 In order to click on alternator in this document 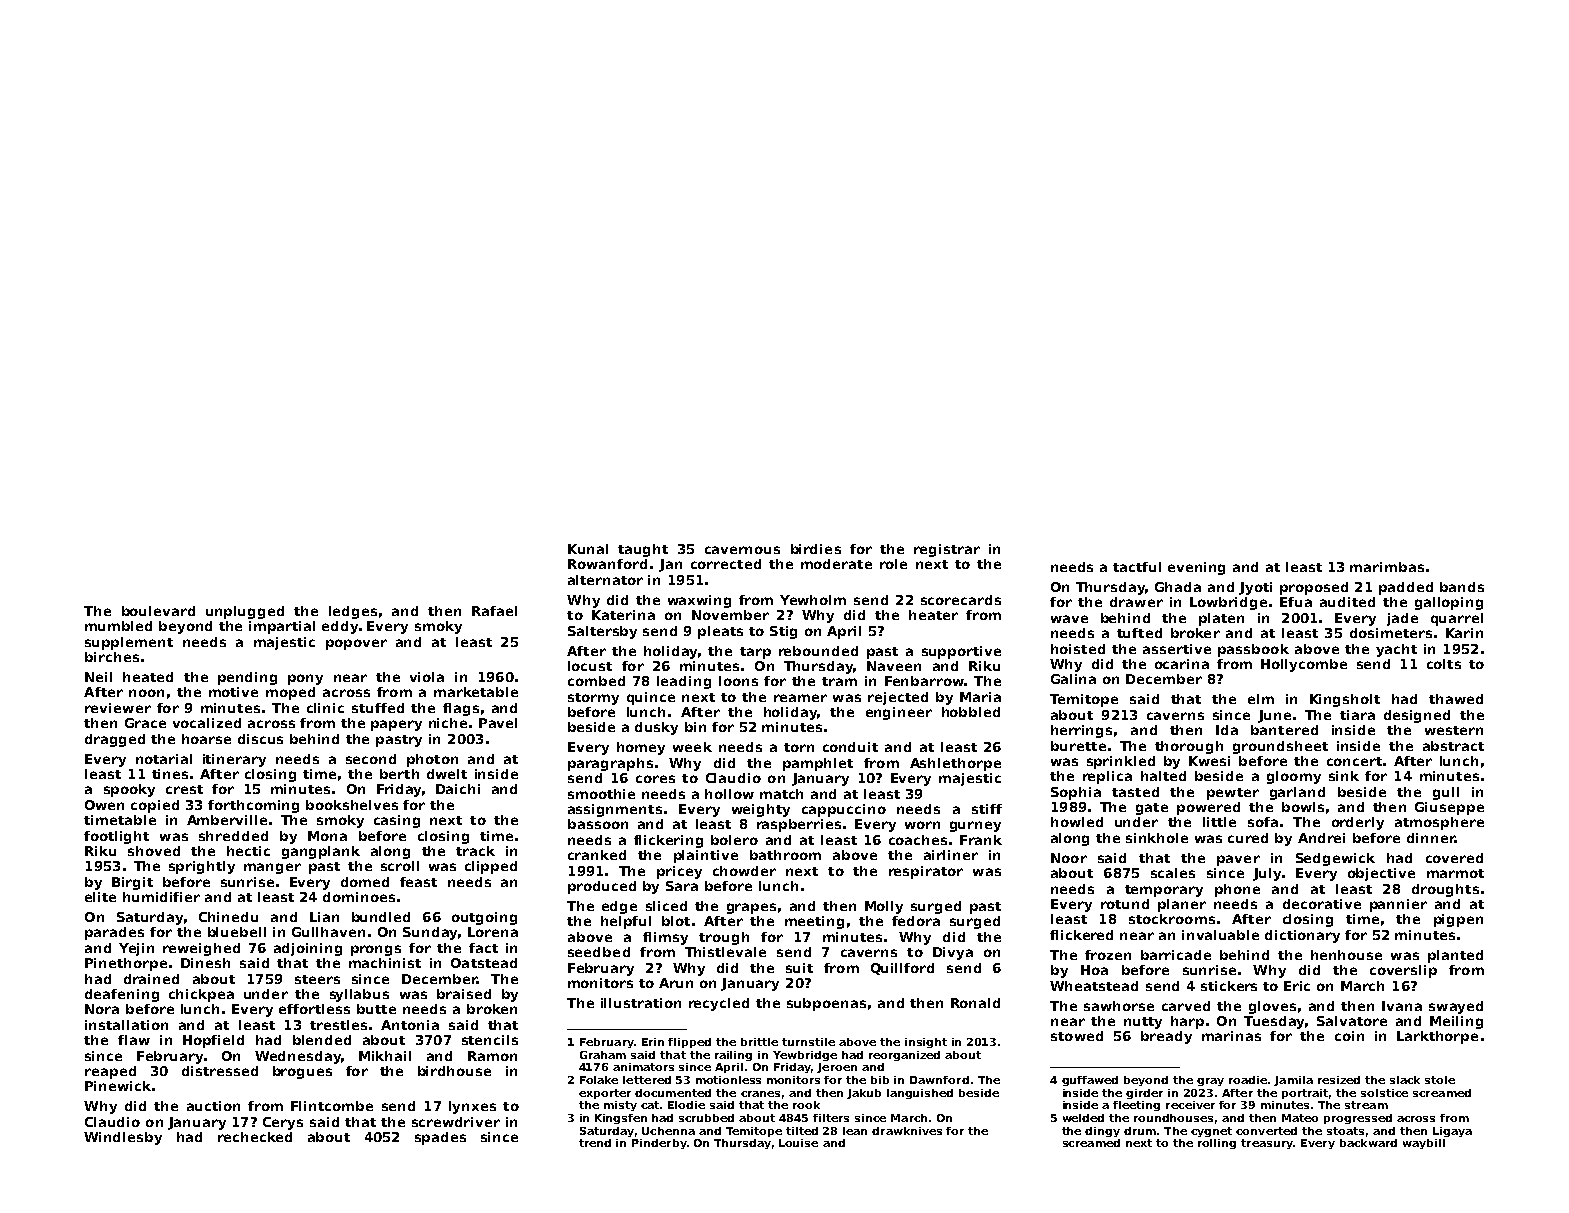, I will do `click(605, 580)`.
